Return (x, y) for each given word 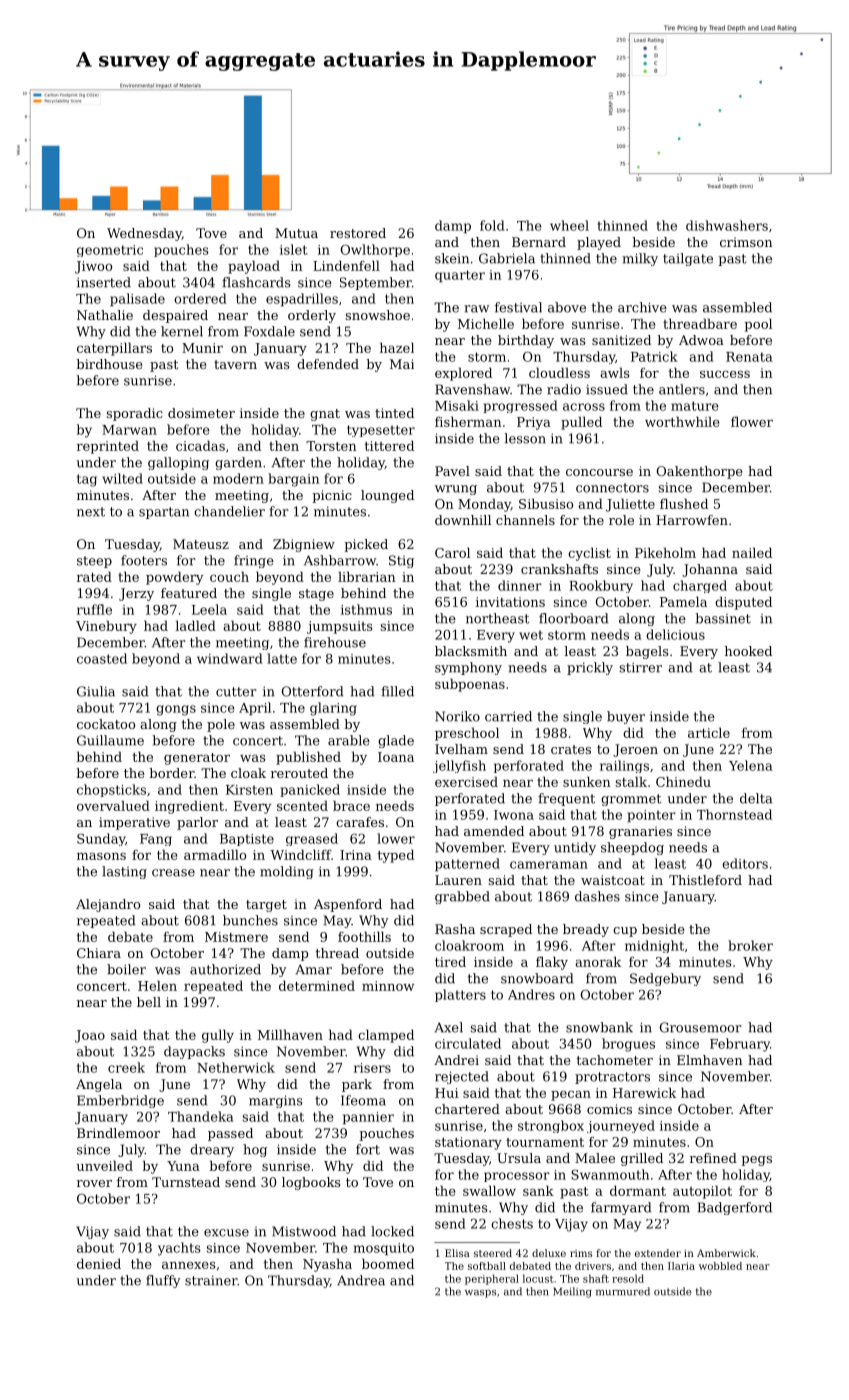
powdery (174, 578)
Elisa (457, 1253)
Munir (202, 348)
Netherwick (236, 1067)
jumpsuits (340, 627)
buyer (626, 717)
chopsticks (111, 790)
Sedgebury (665, 979)
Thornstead (734, 814)
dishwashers (727, 225)
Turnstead (186, 1182)
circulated (468, 1043)
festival (518, 307)
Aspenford (348, 905)
